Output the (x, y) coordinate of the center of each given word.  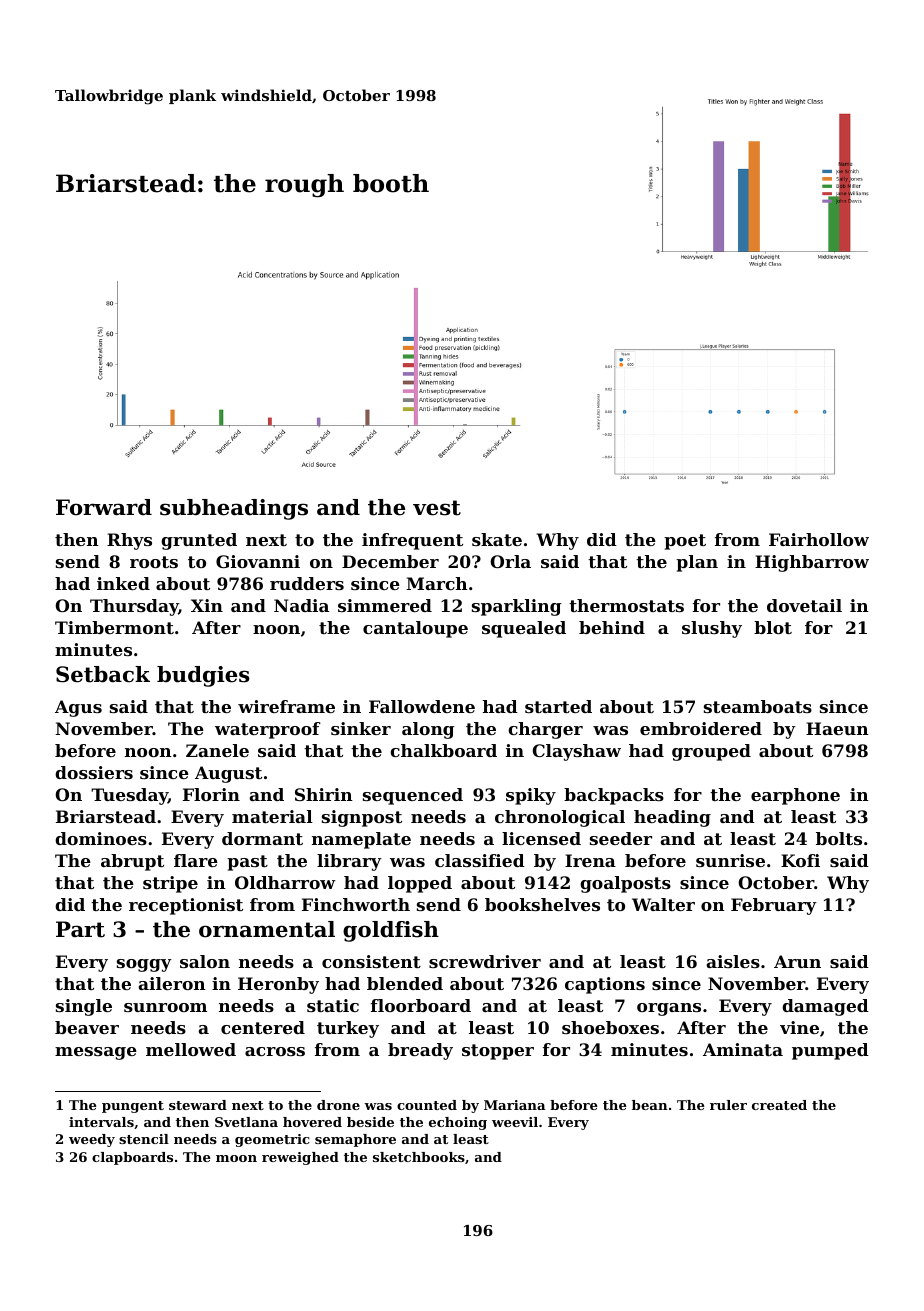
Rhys (129, 541)
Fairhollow (819, 539)
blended (405, 983)
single (84, 1007)
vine (799, 1027)
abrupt (132, 862)
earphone (795, 796)
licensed (541, 838)
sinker (361, 728)
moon (236, 1158)
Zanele (217, 750)
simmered (385, 605)
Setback (103, 674)
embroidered (701, 728)
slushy (712, 629)
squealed (524, 629)
